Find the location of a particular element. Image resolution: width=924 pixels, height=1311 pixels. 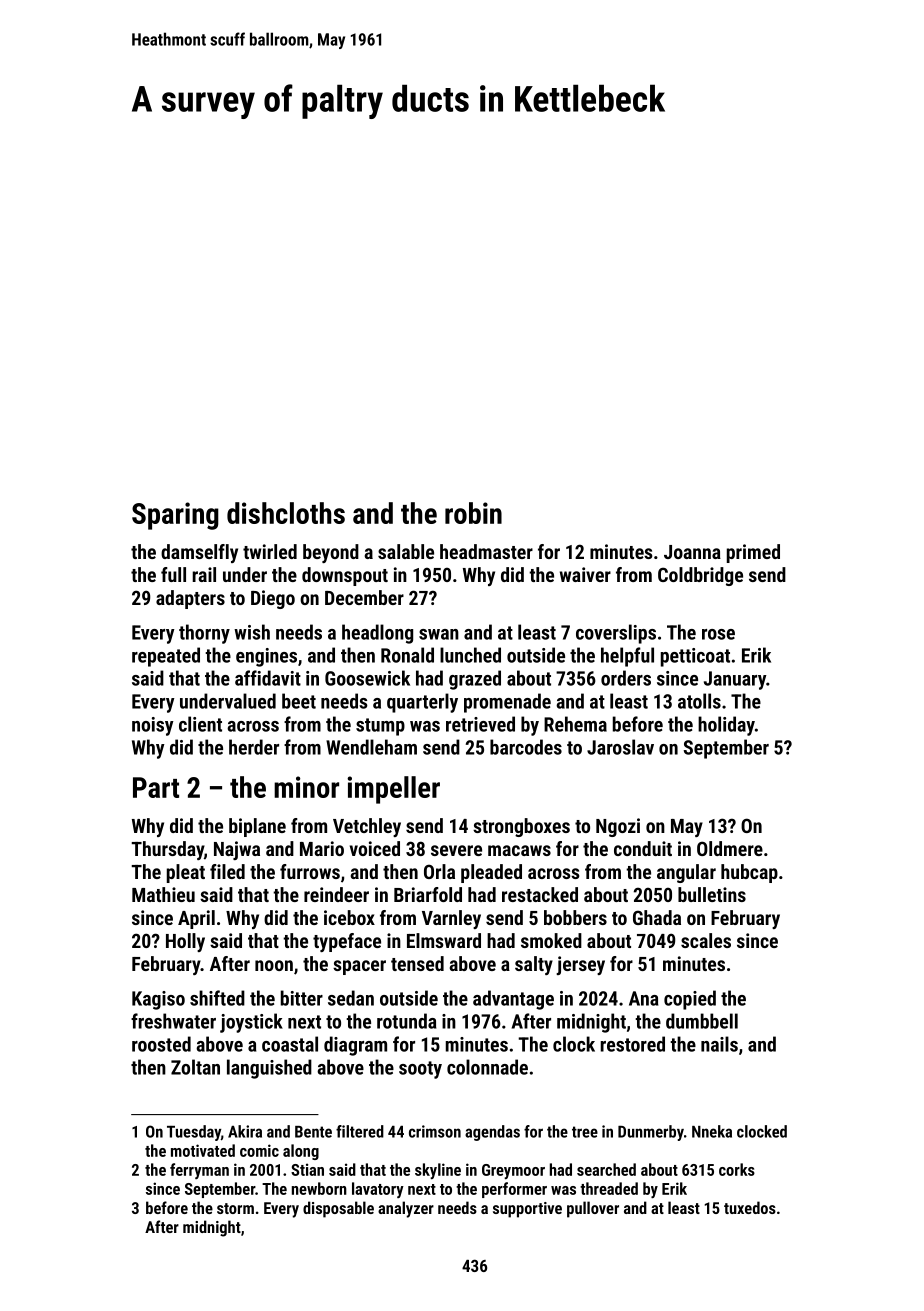

headmaster is located at coordinates (486, 551).
